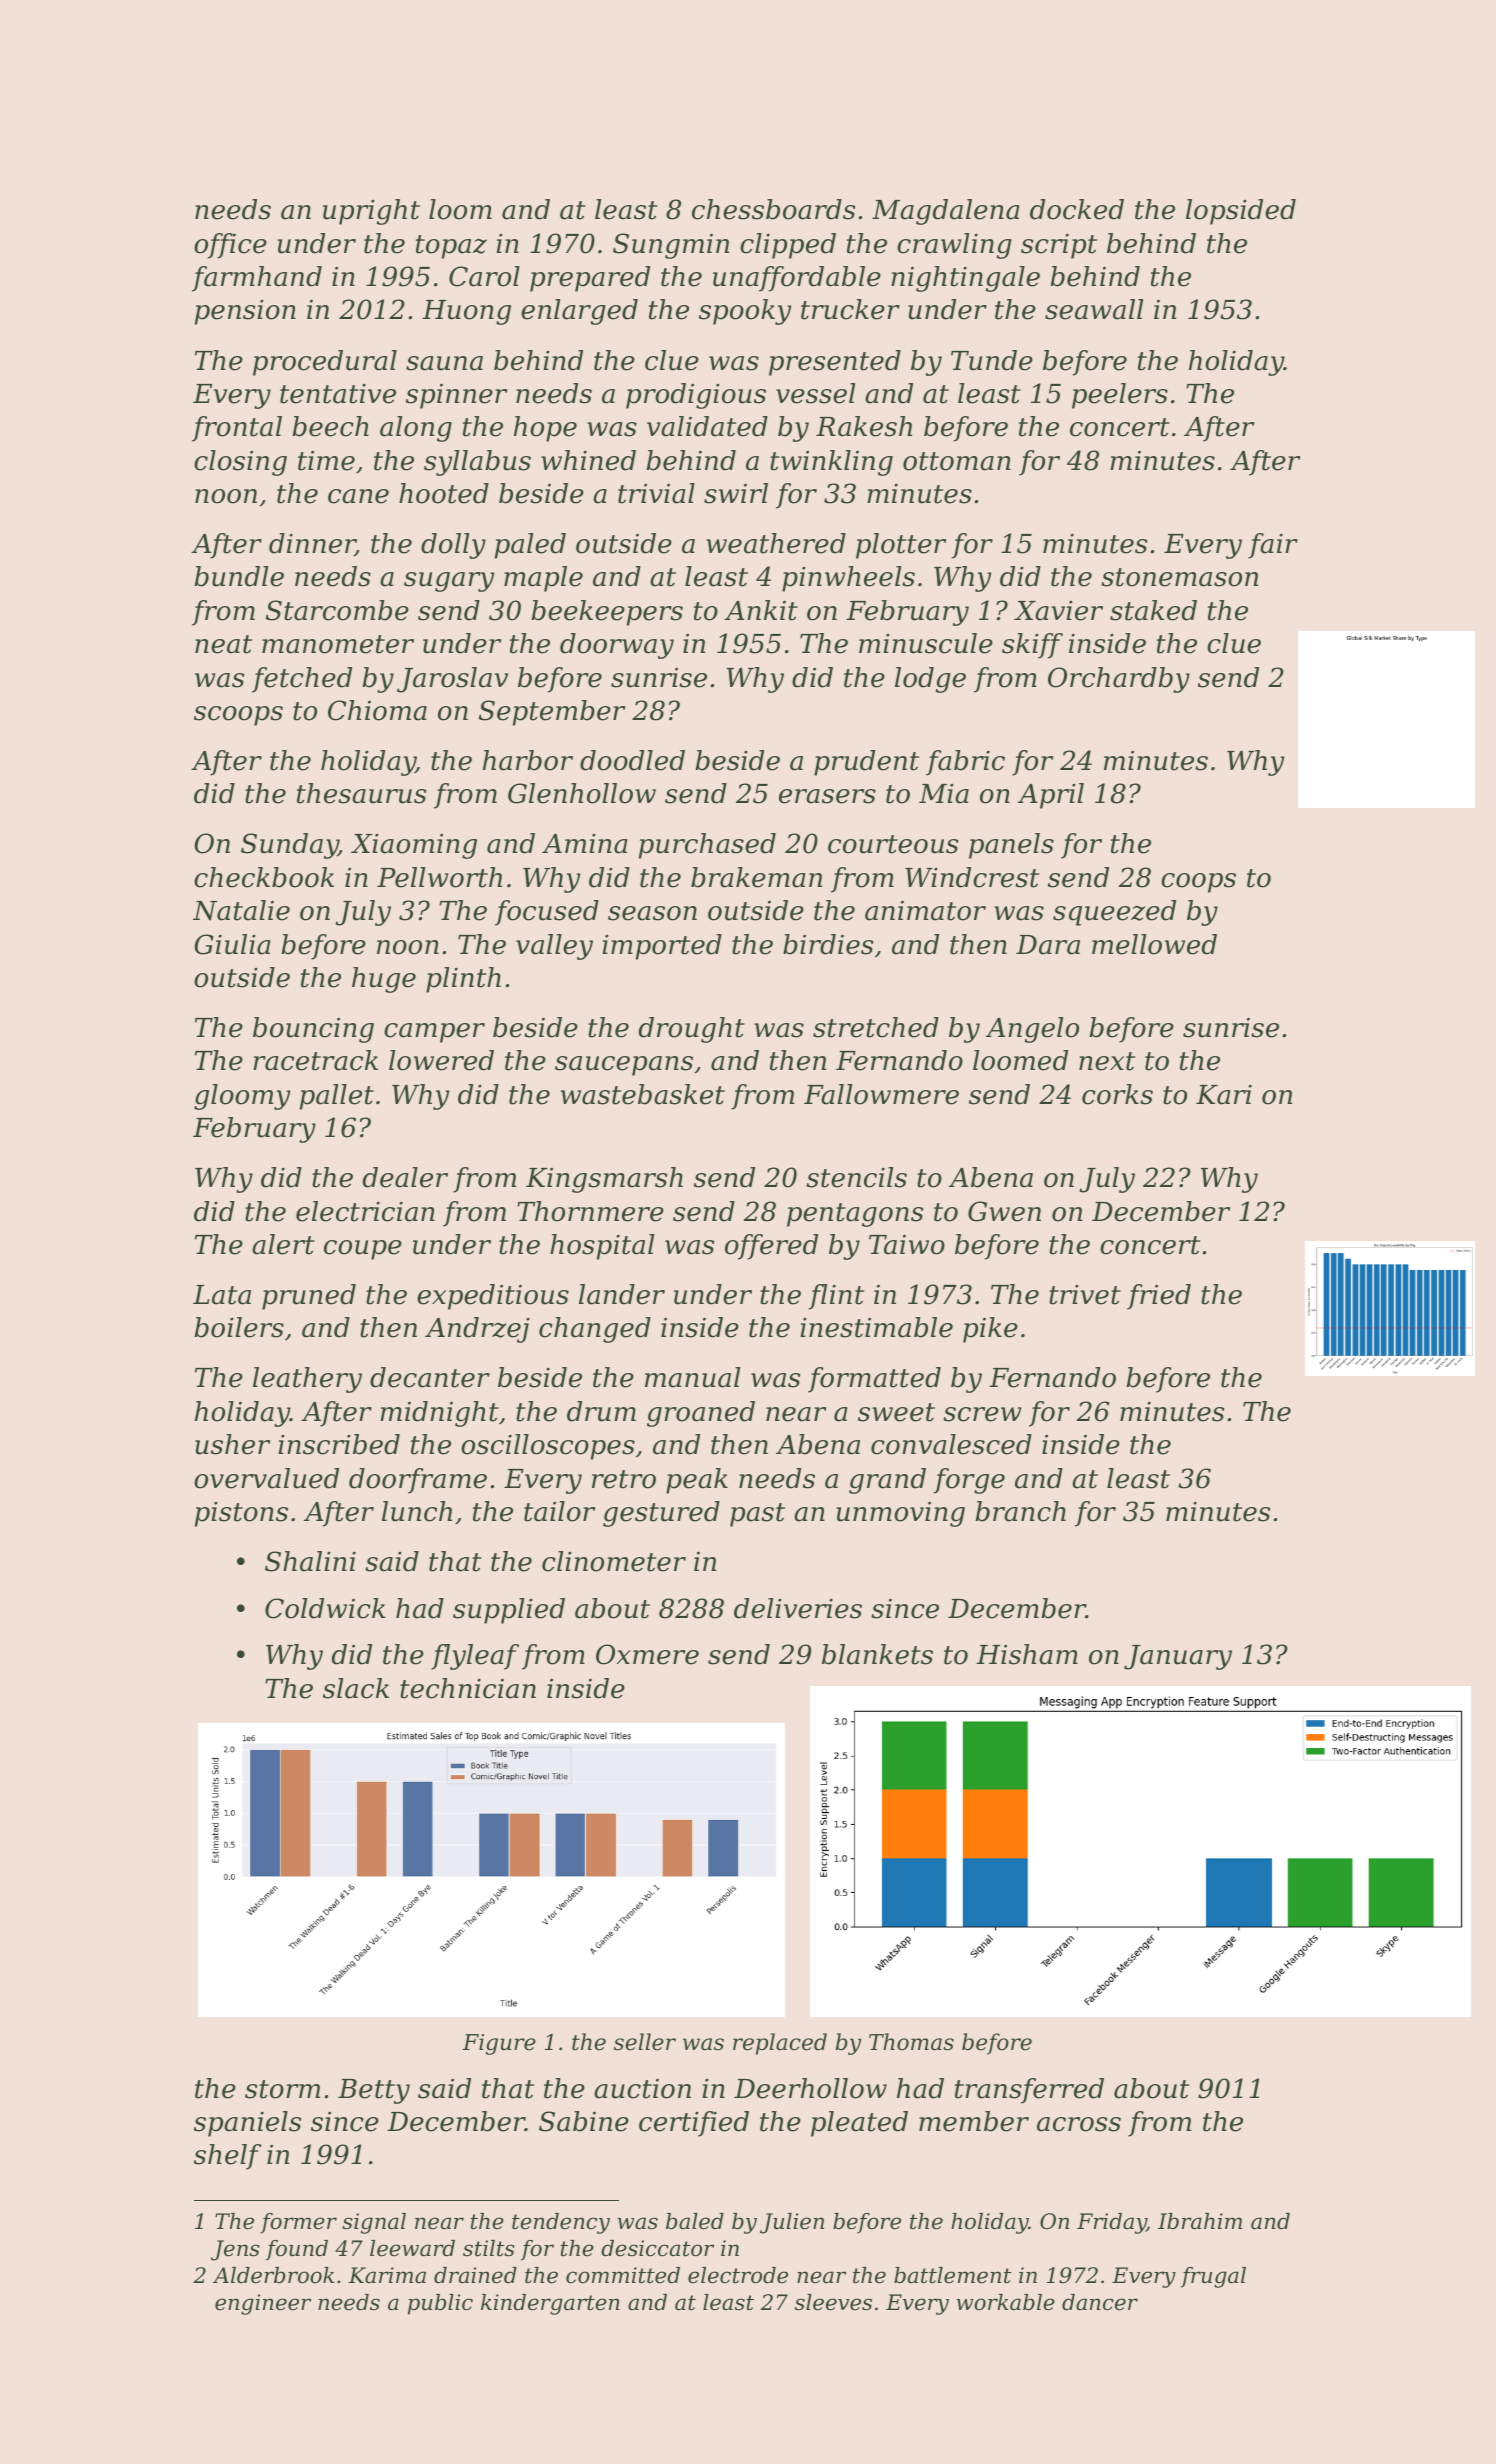  What do you see at coordinates (363, 1250) in the screenshot?
I see `coupe` at bounding box center [363, 1250].
